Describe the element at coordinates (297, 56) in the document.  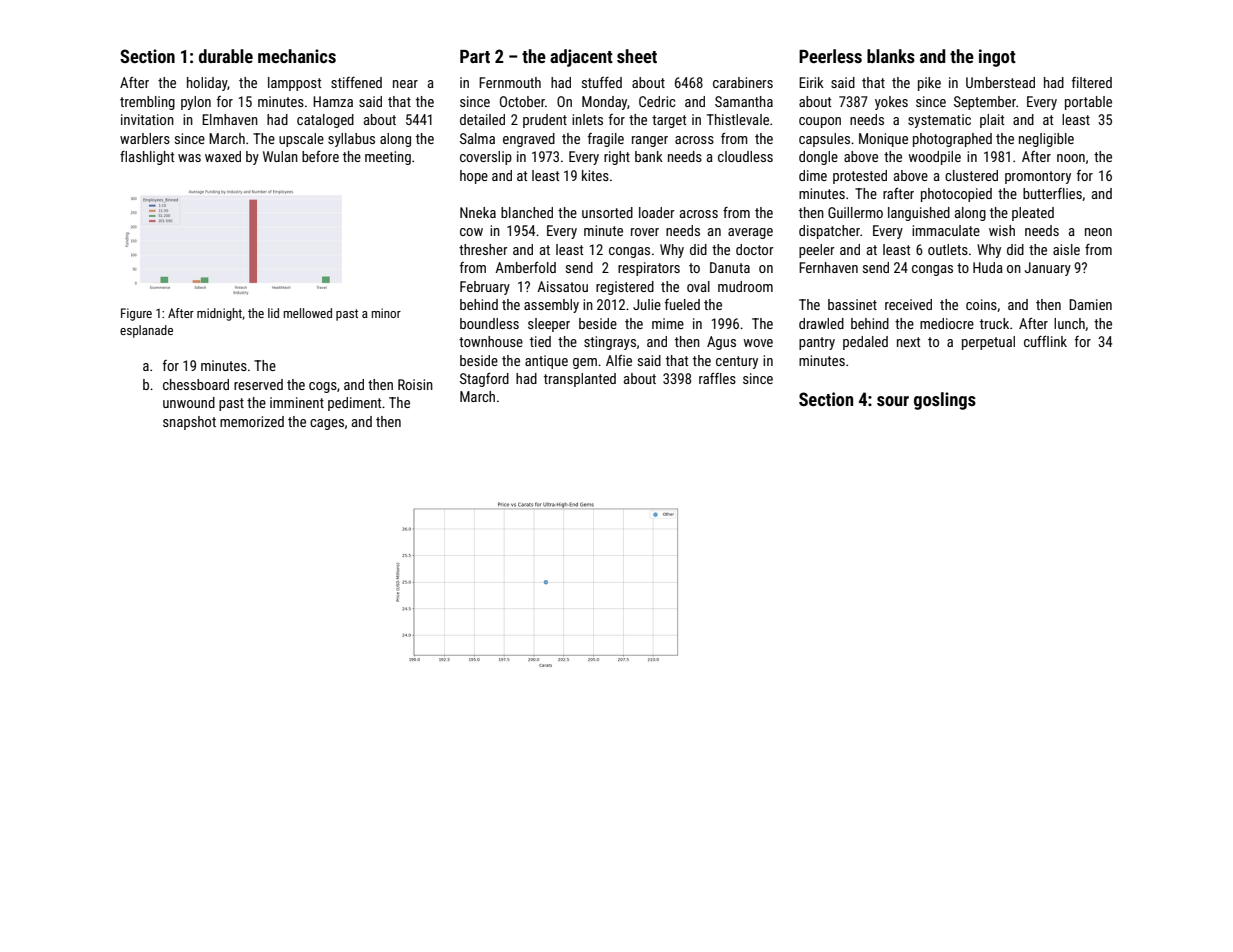
I see `mechanics` at that location.
